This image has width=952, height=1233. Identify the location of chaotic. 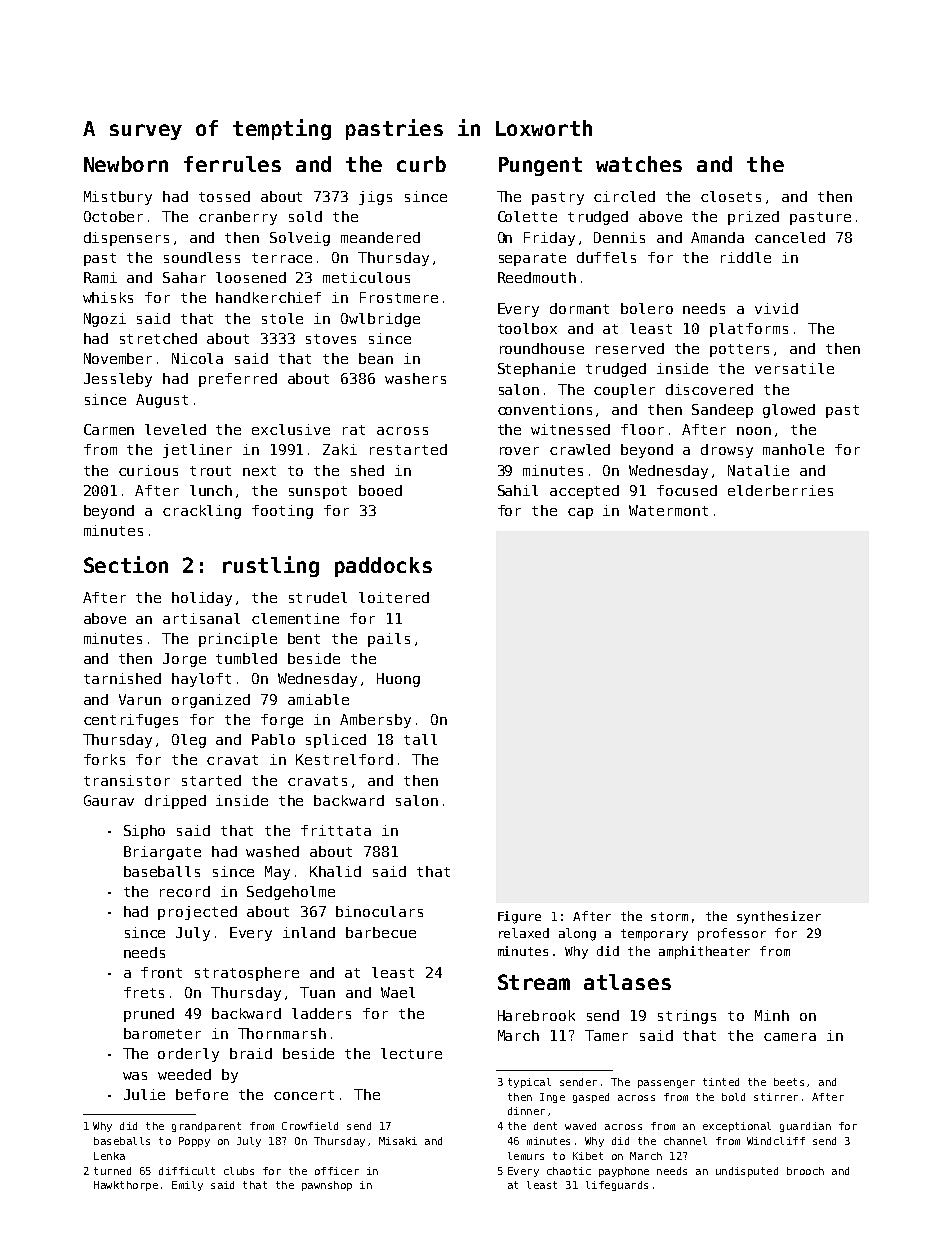
(569, 1171).
